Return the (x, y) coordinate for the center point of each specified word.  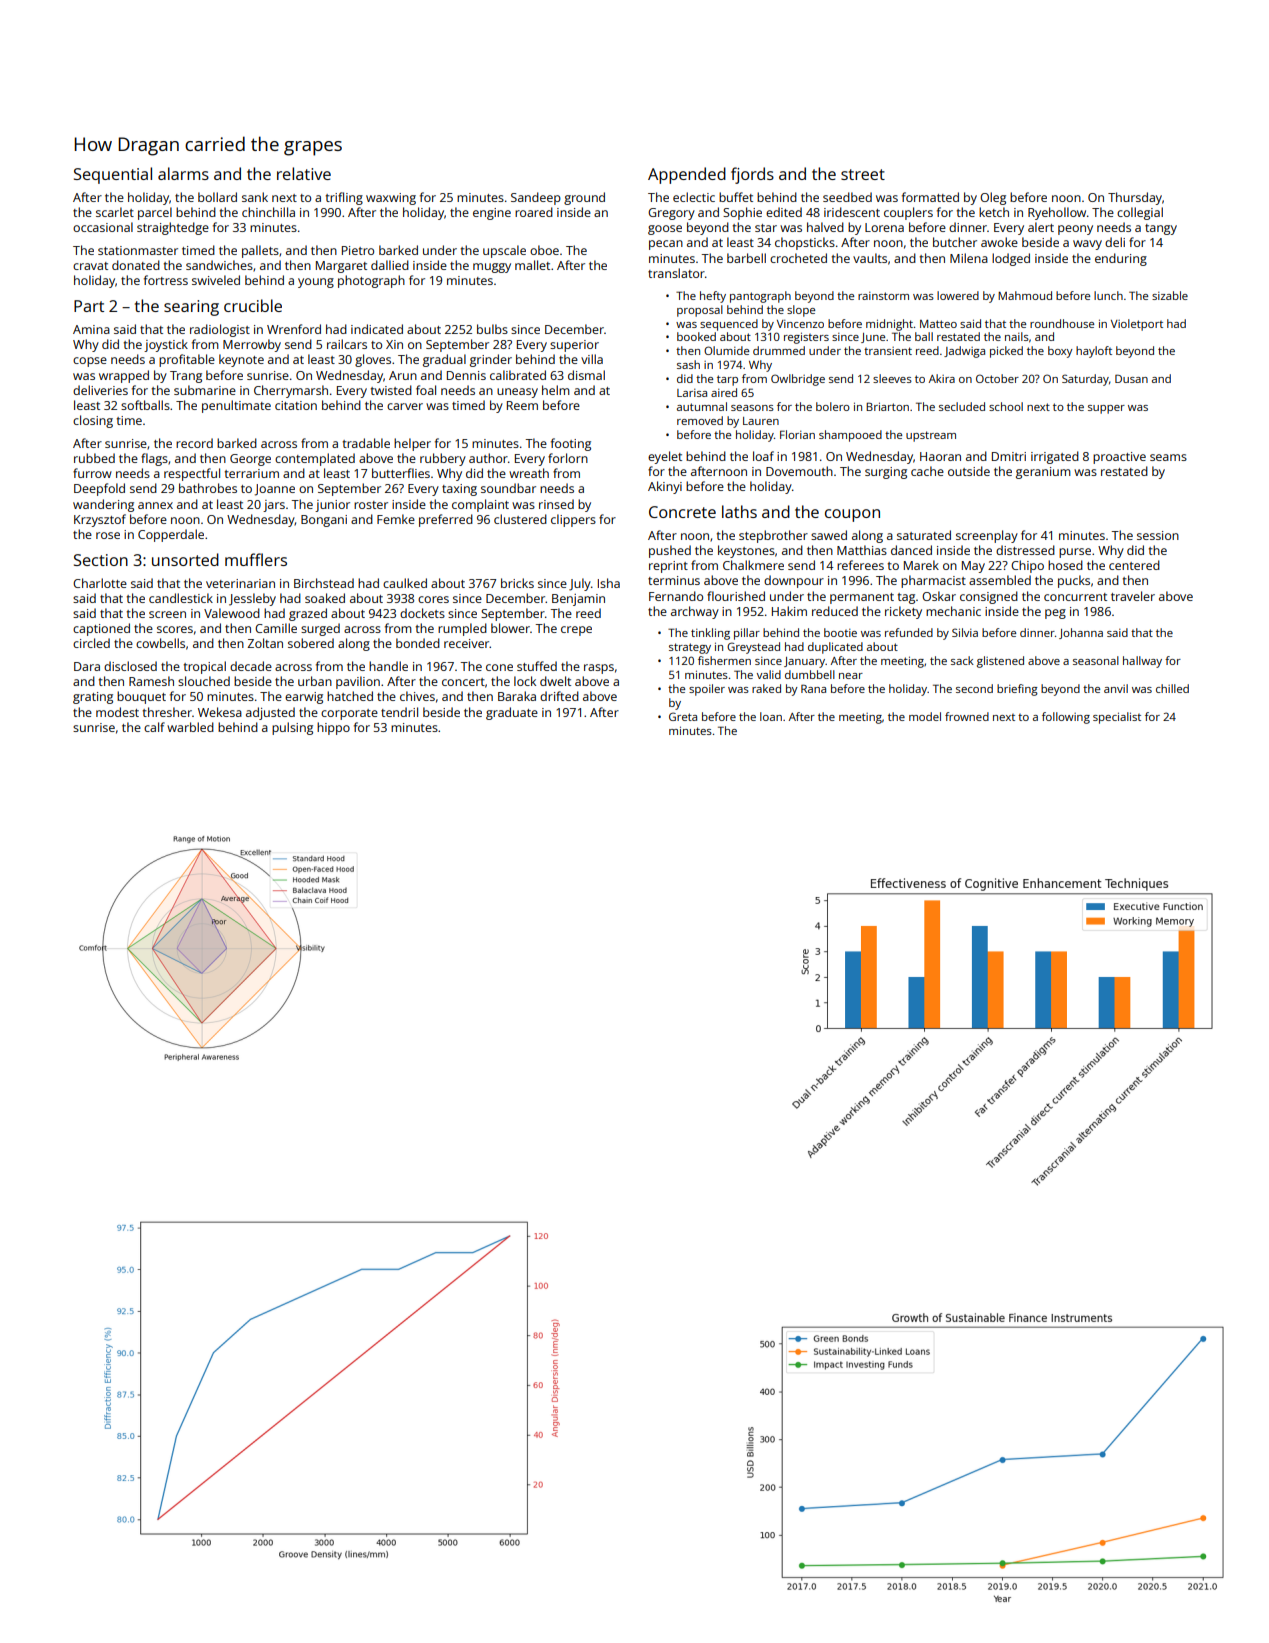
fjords (752, 175)
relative (304, 173)
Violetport (1137, 325)
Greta (683, 716)
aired (724, 392)
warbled (190, 727)
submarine (205, 390)
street (863, 174)
